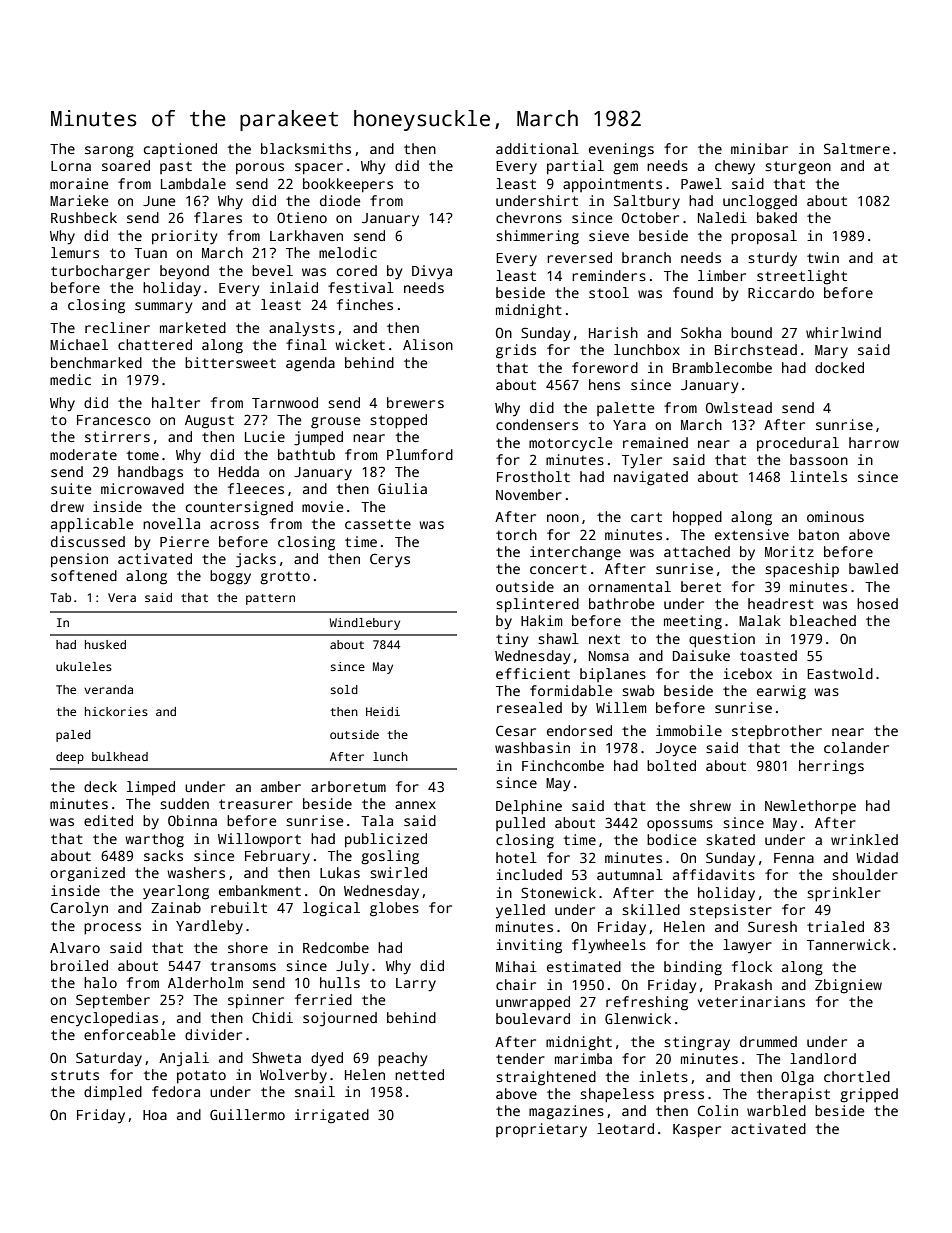  What do you see at coordinates (248, 947) in the document?
I see `shore` at bounding box center [248, 947].
